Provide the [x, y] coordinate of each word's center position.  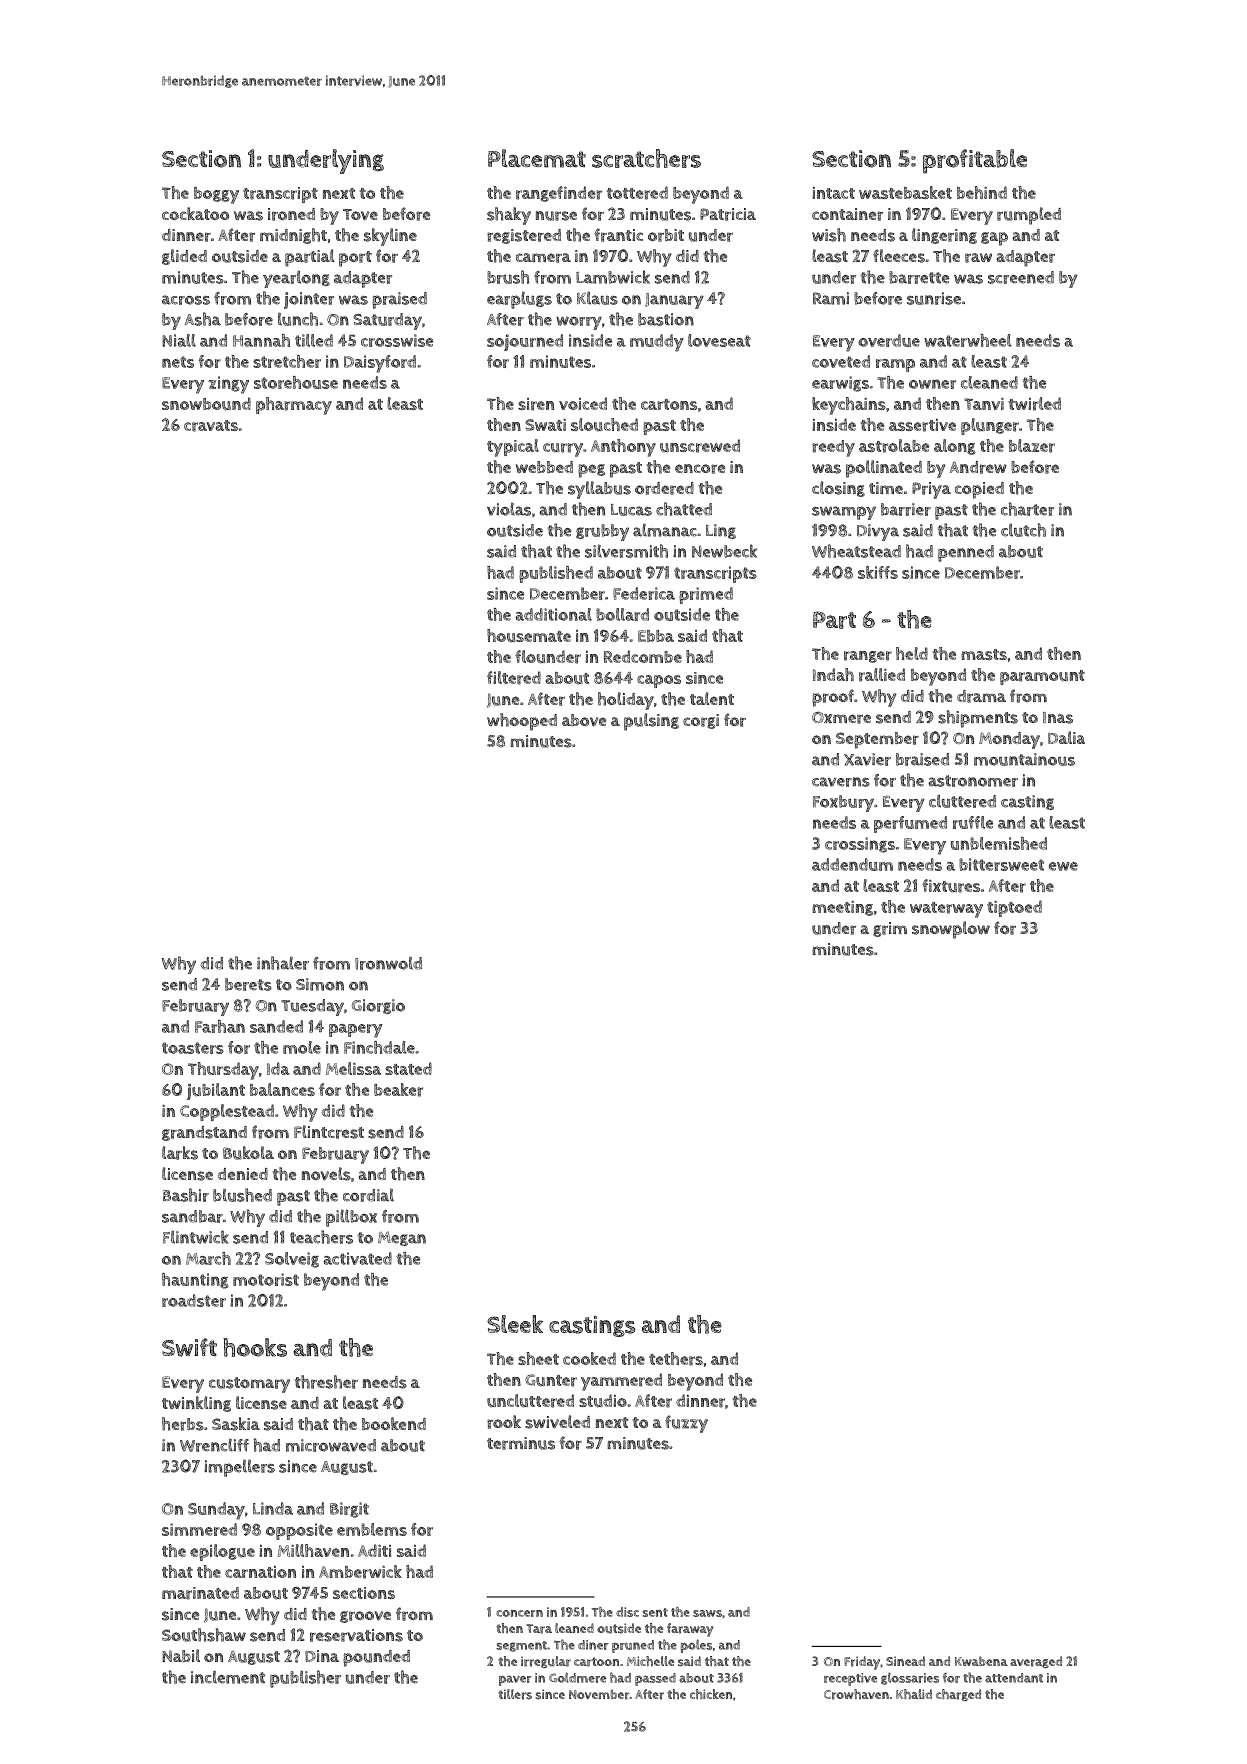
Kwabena [981, 1661]
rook [504, 1422]
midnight [293, 236]
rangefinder [559, 194]
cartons [669, 404]
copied [979, 490]
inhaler [283, 963]
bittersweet [1001, 864]
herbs [183, 1424]
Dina [322, 1656]
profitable [975, 161]
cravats [211, 426]
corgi [701, 721]
